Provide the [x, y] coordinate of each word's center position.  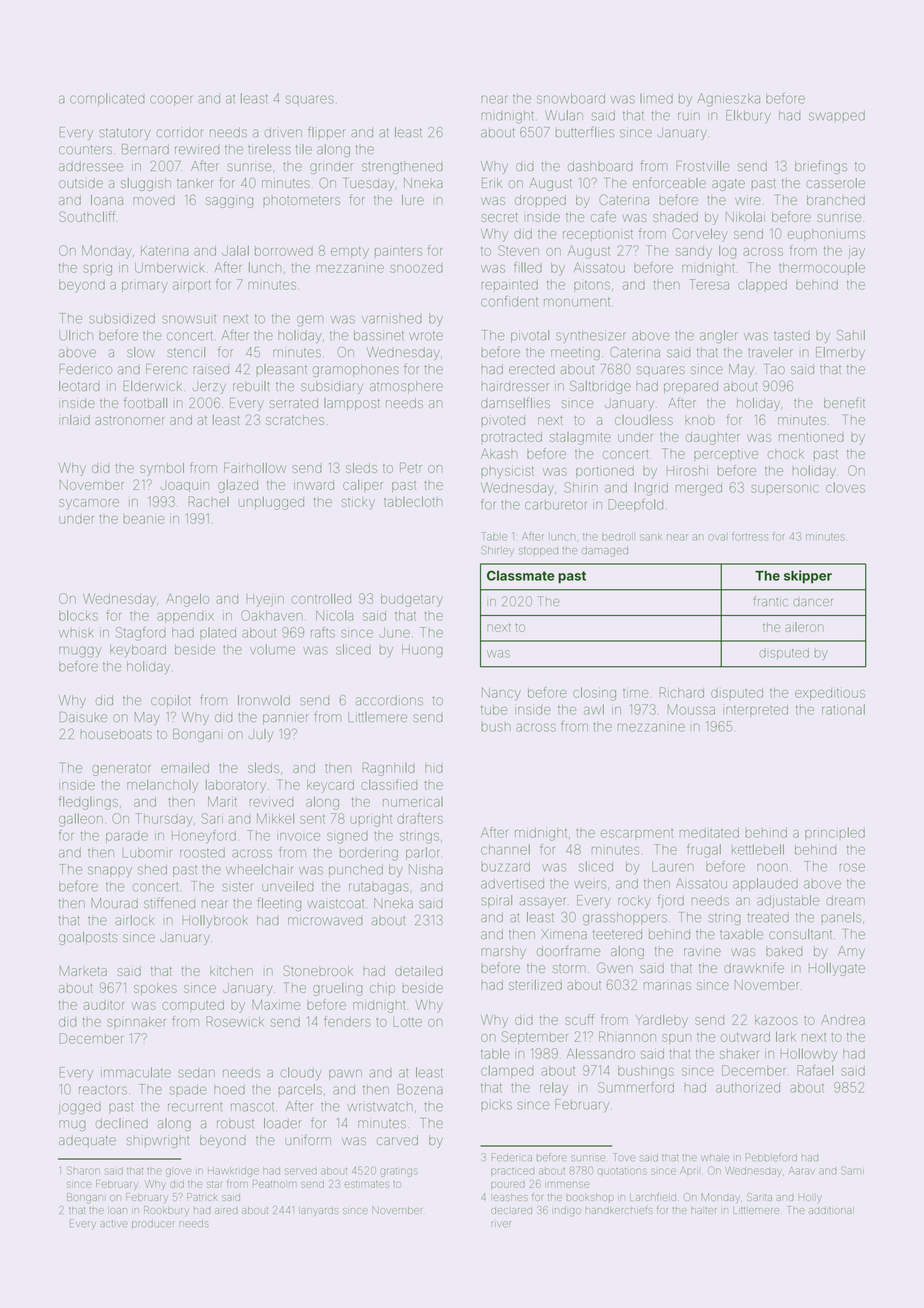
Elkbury [748, 116]
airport [192, 286]
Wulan [564, 115]
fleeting [279, 904]
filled [528, 267]
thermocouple [822, 268]
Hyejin [265, 600]
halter [703, 1210]
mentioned [811, 437]
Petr [411, 467]
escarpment [637, 834]
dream [845, 900]
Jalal [235, 251]
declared [511, 1211]
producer [153, 1224]
